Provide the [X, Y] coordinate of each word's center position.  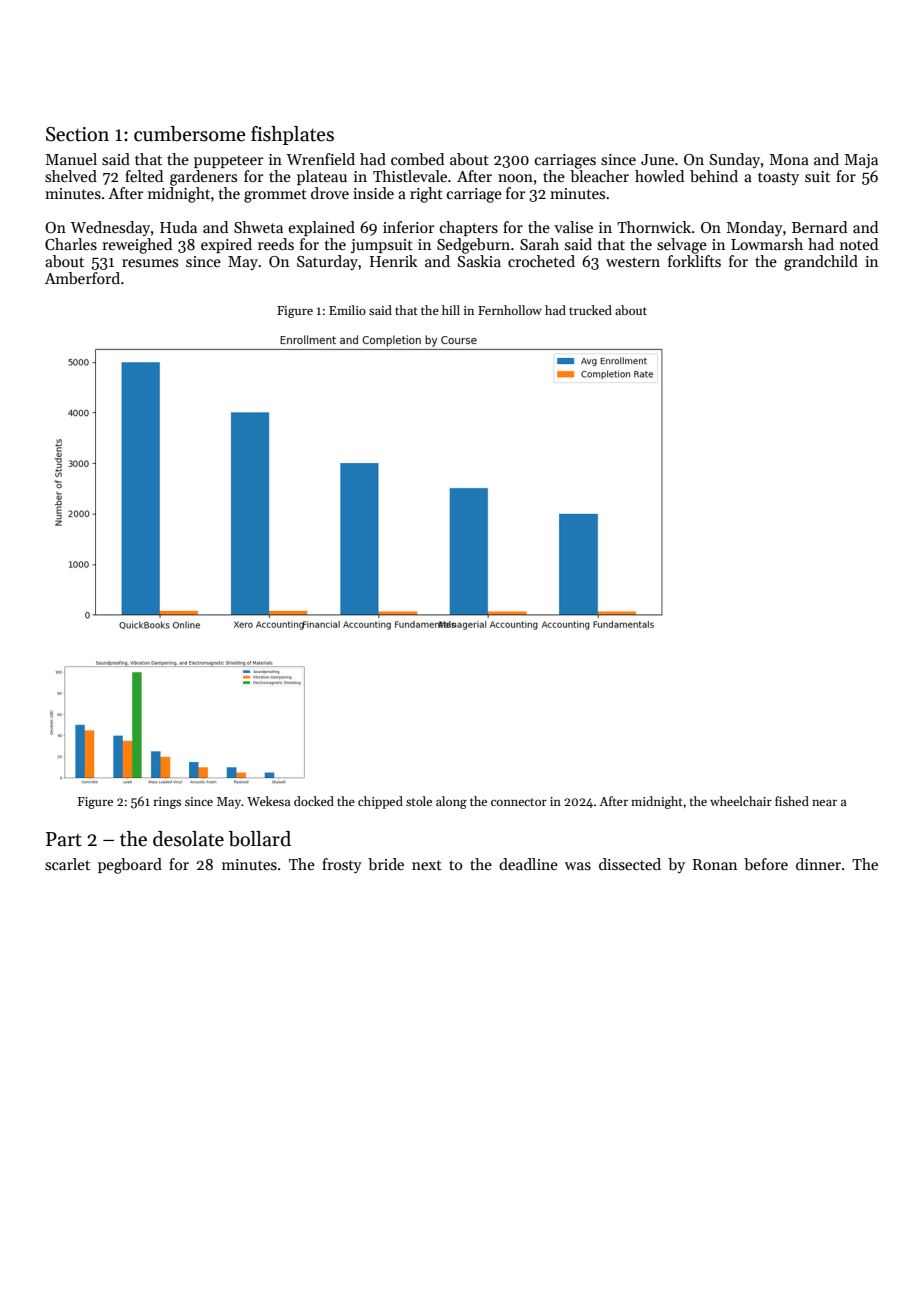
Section [77, 134]
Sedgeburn [473, 246]
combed [417, 159]
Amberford [82, 278]
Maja [861, 161]
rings [167, 803]
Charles [71, 244]
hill [451, 310]
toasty [778, 178]
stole [419, 801]
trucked [590, 310]
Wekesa [269, 801]
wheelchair [741, 801]
